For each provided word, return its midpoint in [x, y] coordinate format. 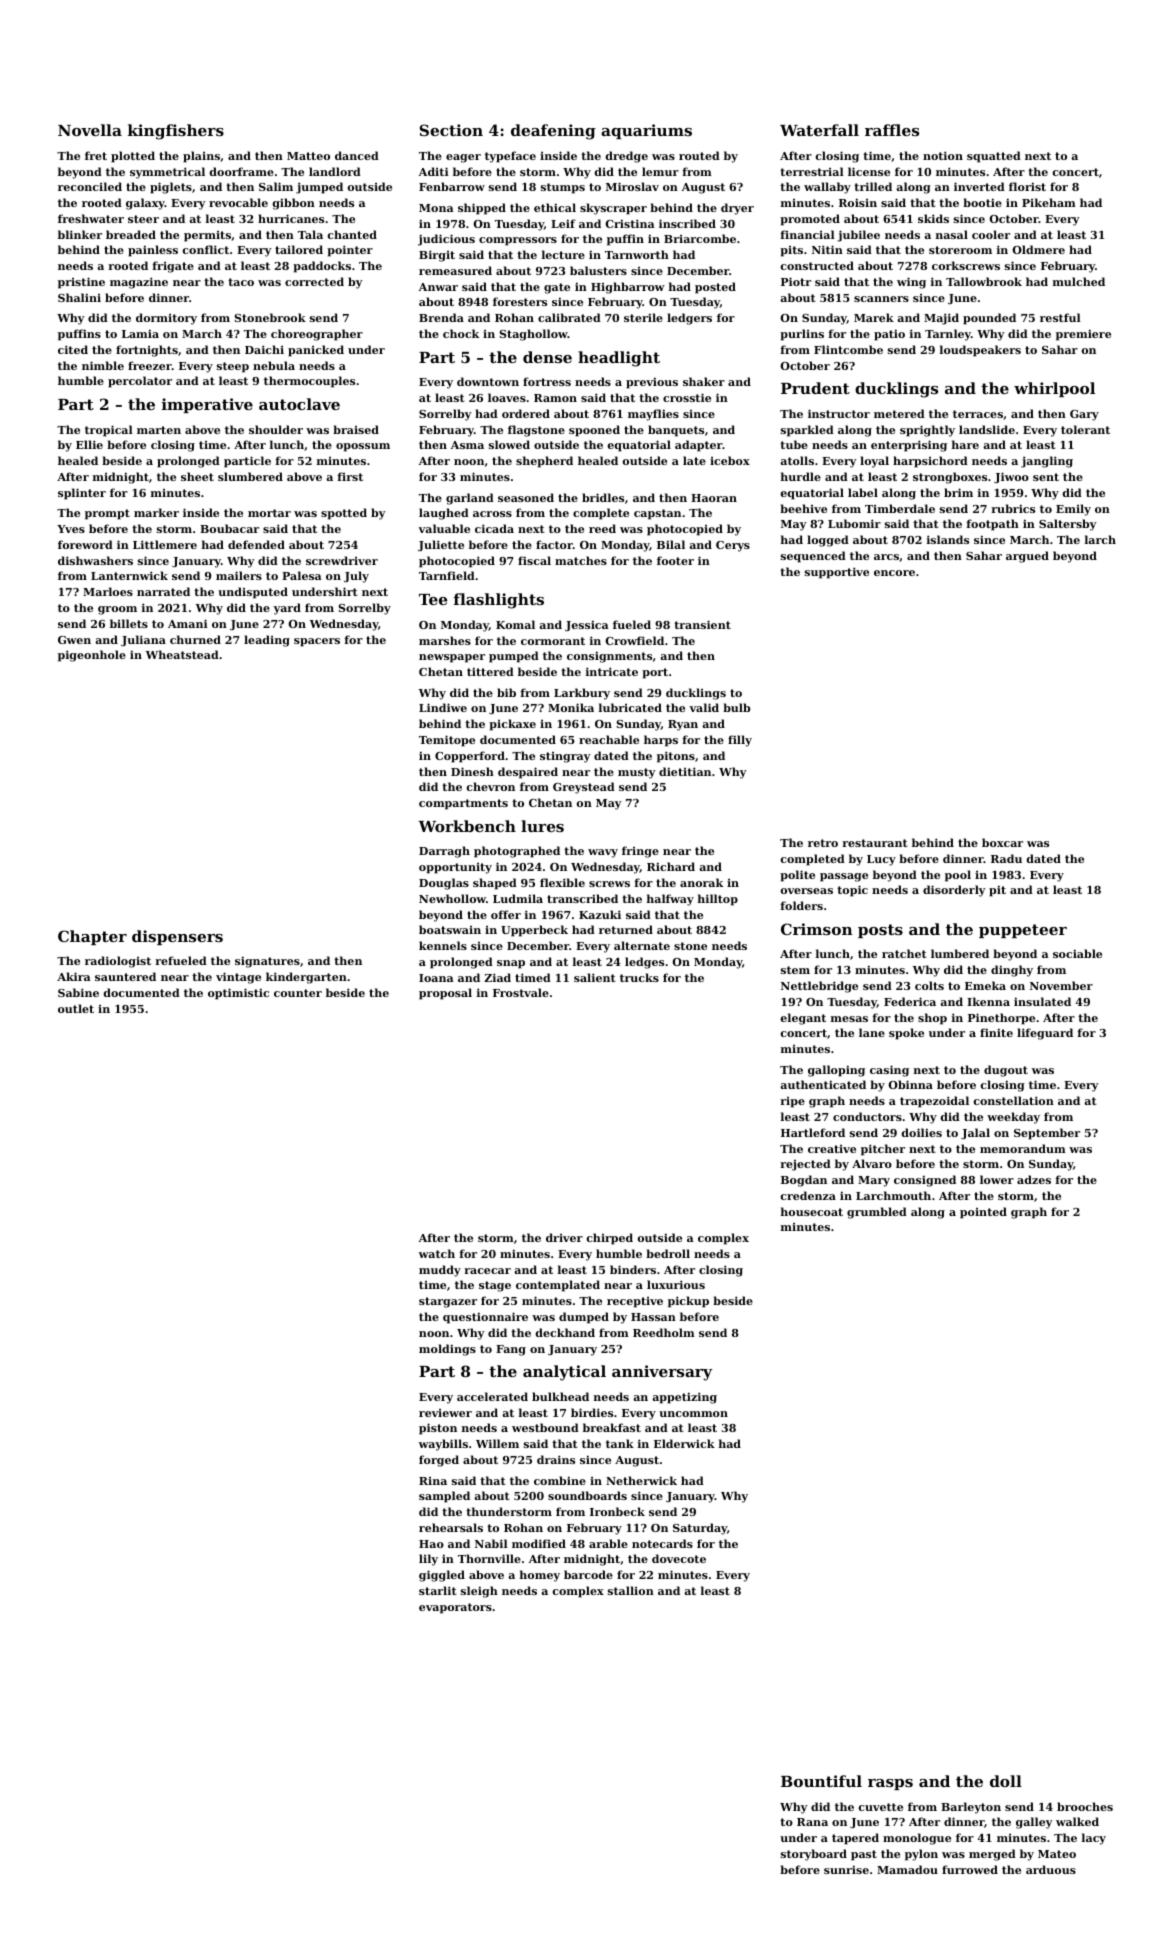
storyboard [814, 1855]
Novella [90, 130]
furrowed [970, 1869]
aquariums [646, 131]
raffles [892, 130]
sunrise [846, 1869]
